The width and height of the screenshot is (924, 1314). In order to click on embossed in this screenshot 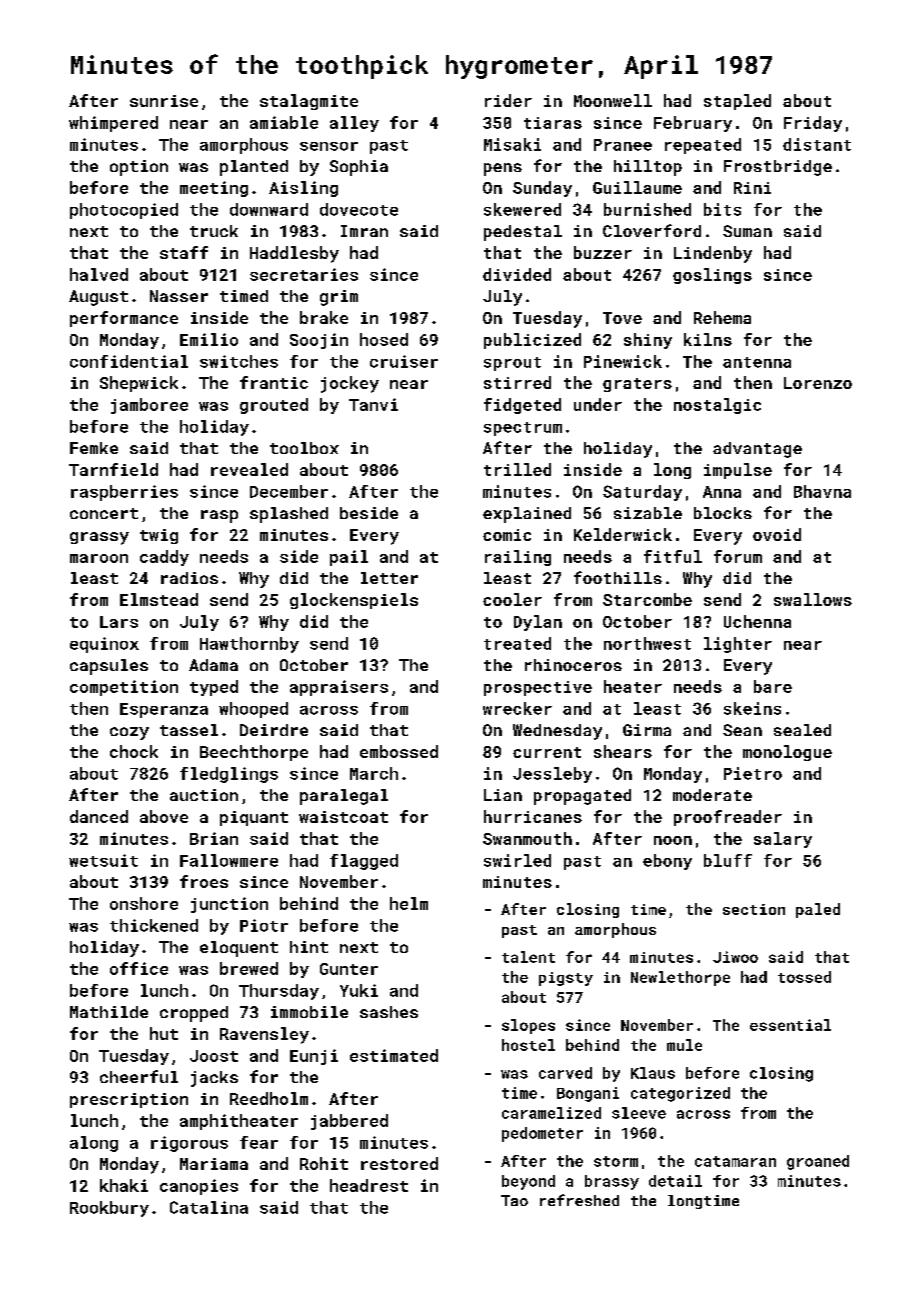, I will do `click(399, 751)`.
